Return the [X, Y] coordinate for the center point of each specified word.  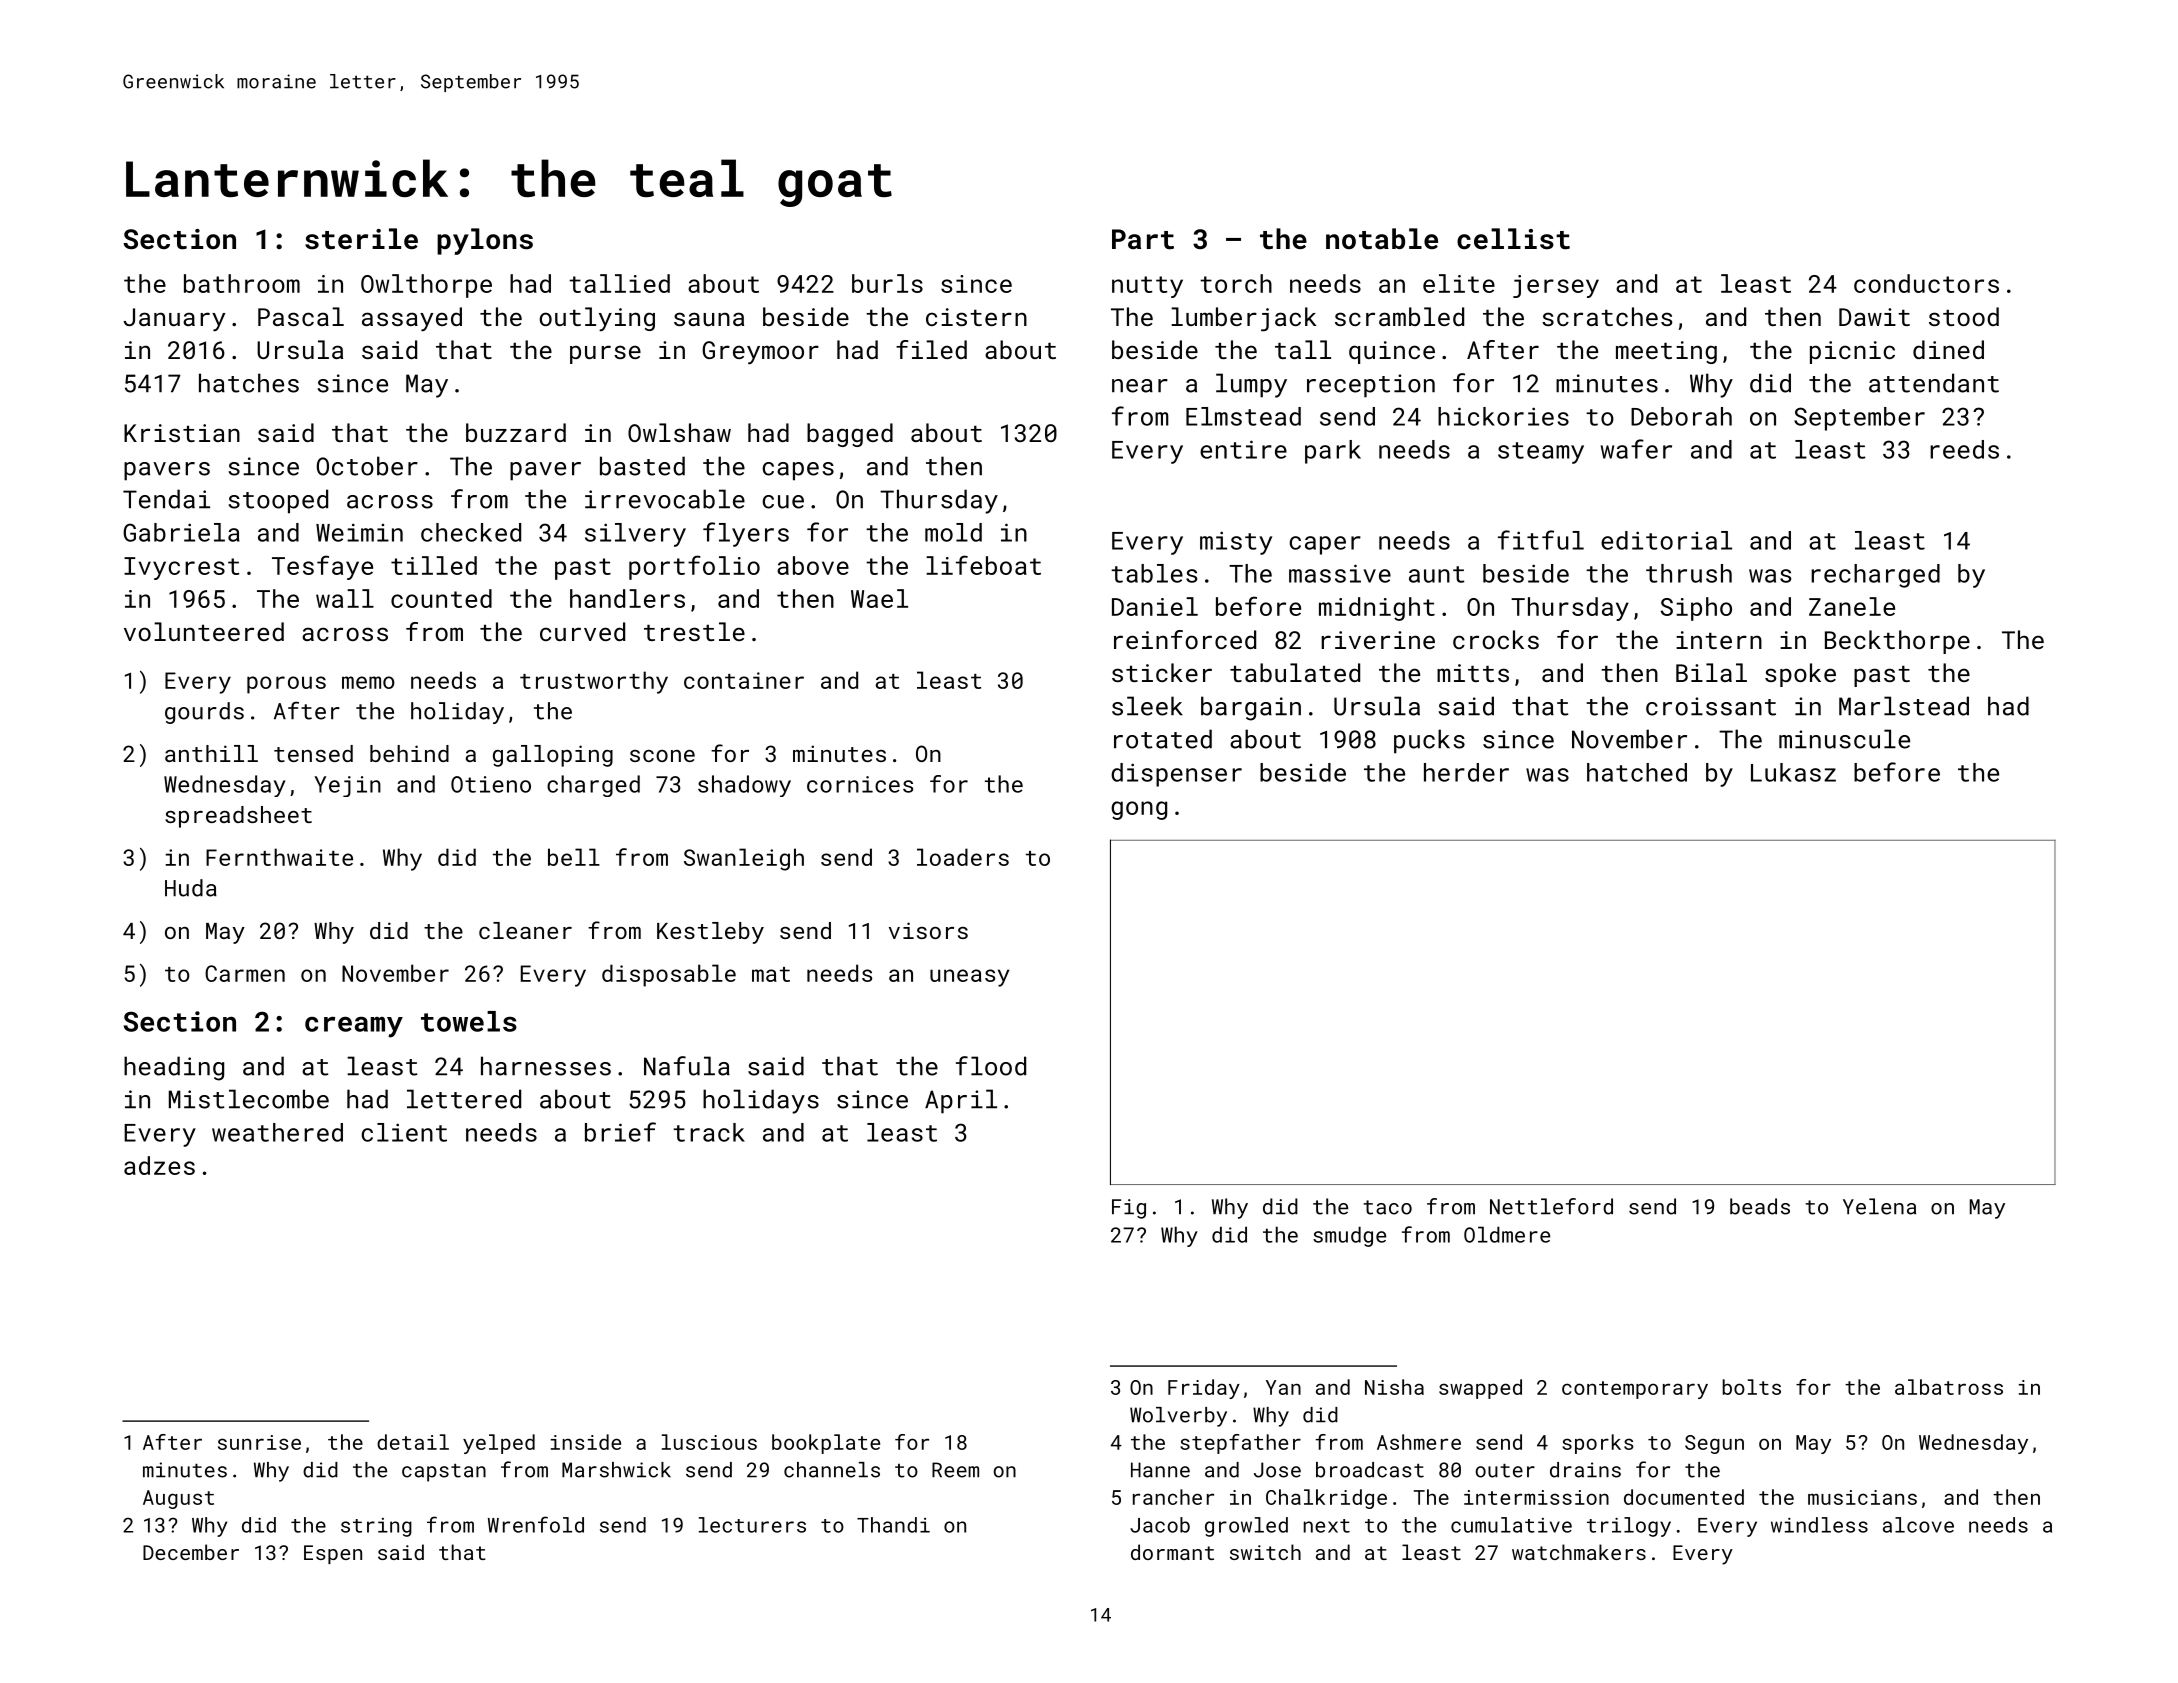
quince [1392, 352]
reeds [1964, 449]
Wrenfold [536, 1524]
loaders [963, 857]
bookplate [826, 1444]
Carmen [245, 973]
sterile [361, 239]
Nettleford [1551, 1206]
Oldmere [1507, 1234]
